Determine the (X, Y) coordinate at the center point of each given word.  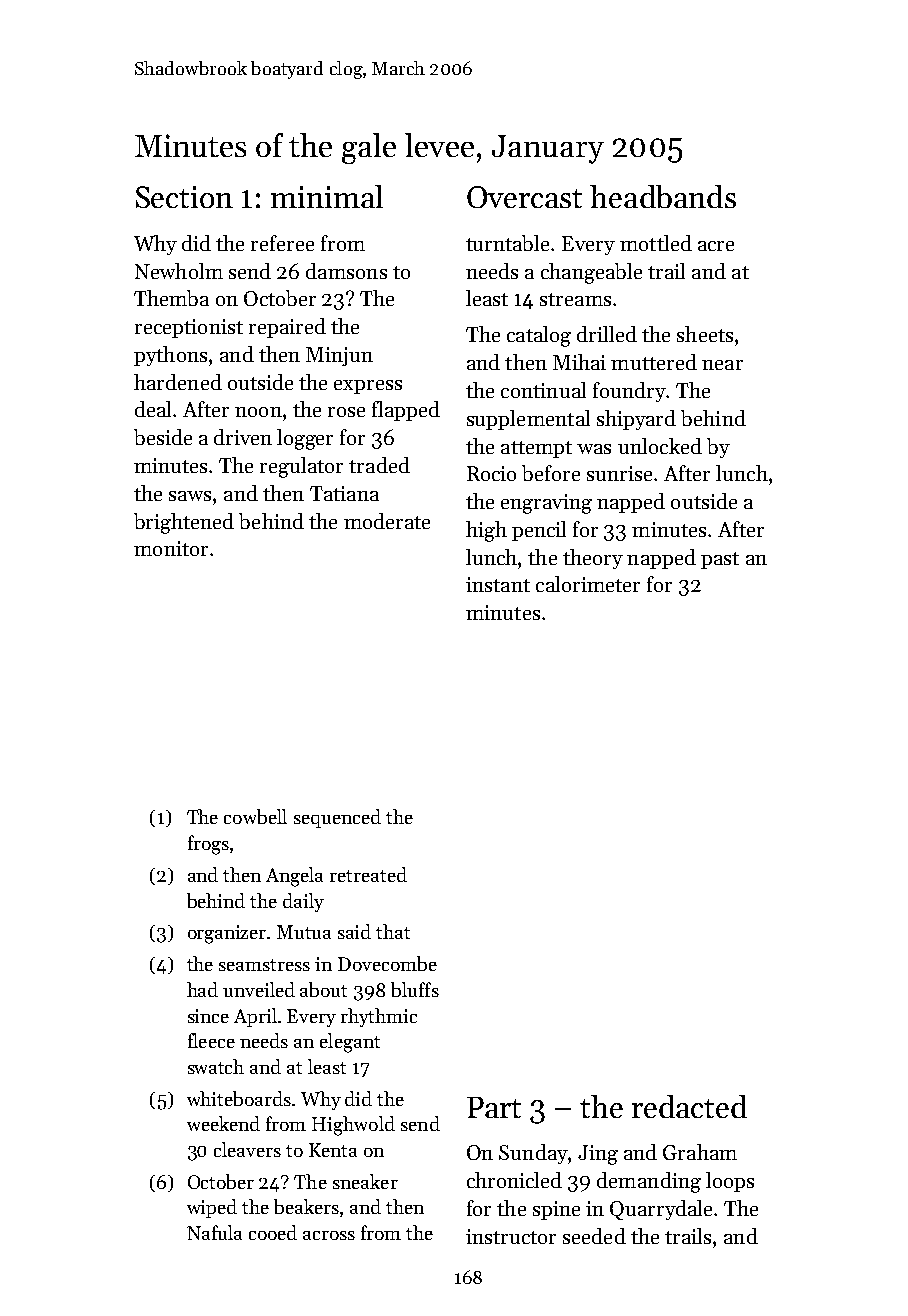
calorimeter (588, 584)
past (720, 560)
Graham (700, 1152)
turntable (507, 243)
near (722, 365)
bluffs (415, 989)
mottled (656, 243)
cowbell (255, 816)
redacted (689, 1106)
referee (282, 243)
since (208, 1016)
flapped (406, 411)
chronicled (514, 1180)
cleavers (247, 1149)
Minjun (339, 356)
